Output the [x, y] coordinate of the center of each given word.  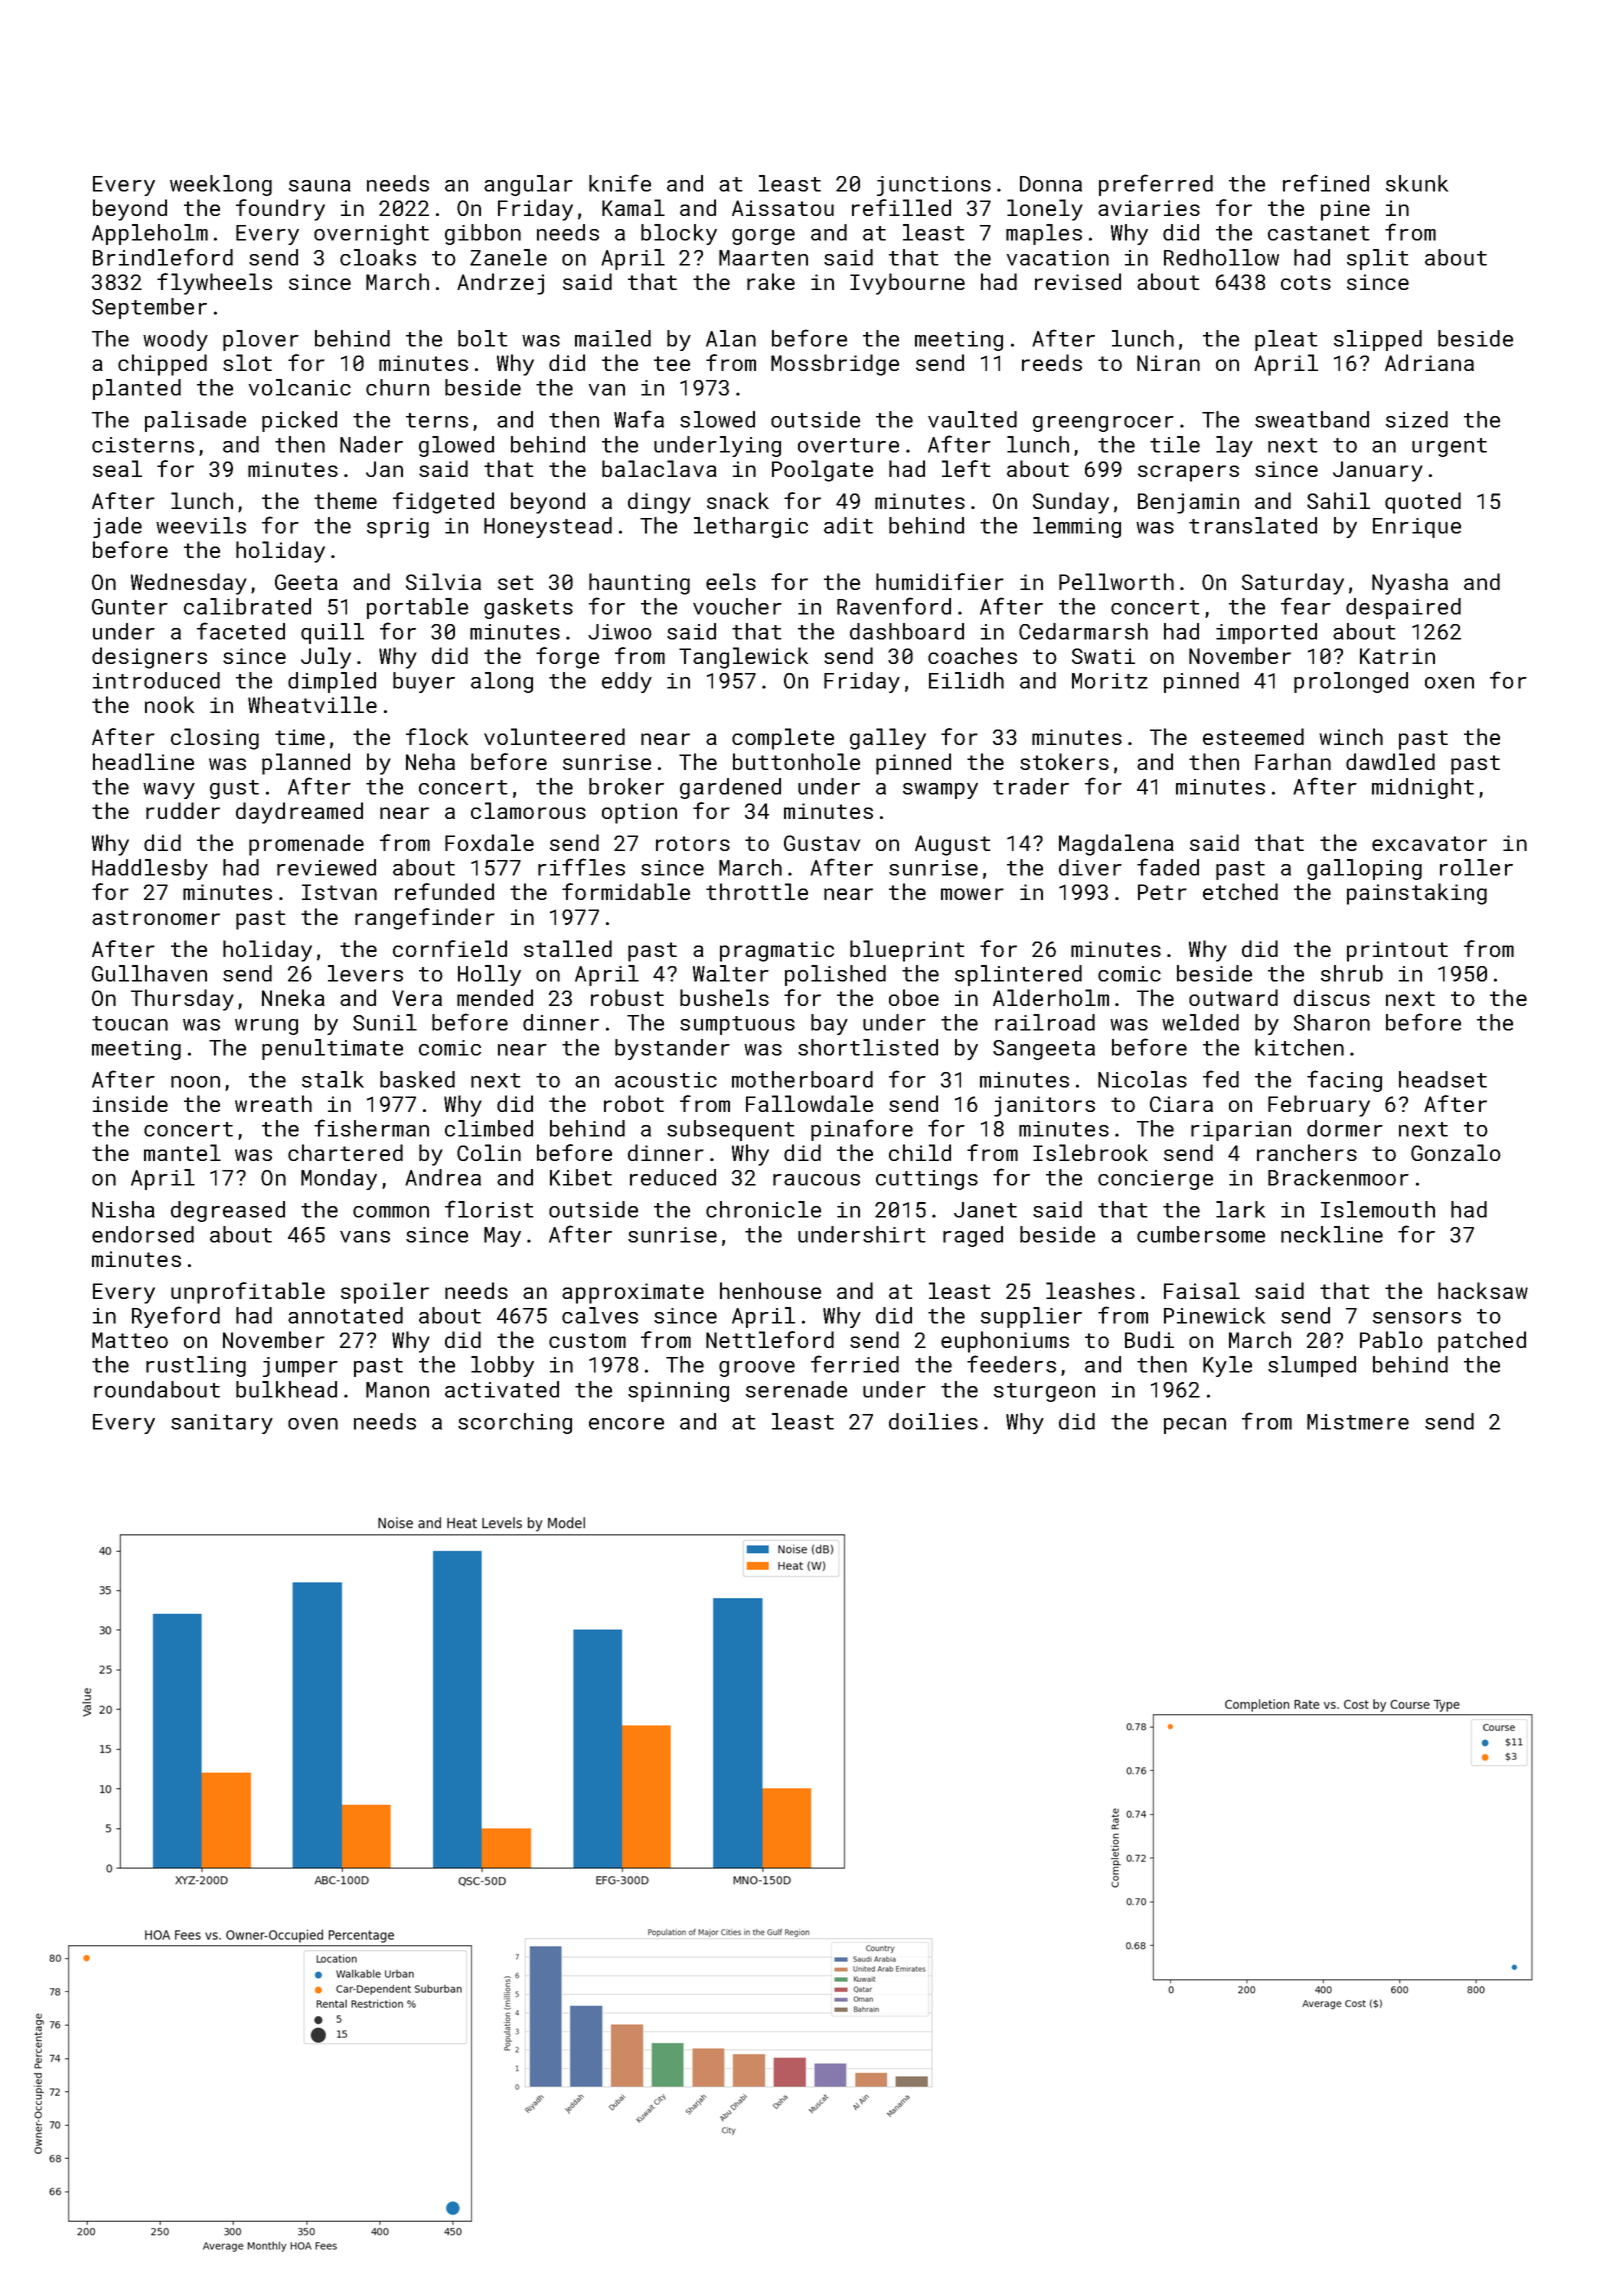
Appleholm [150, 234]
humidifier [940, 581]
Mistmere [1358, 1422]
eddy [627, 682]
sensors [1417, 1318]
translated [1253, 525]
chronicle [763, 1209]
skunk [1417, 183]
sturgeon [1044, 1392]
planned [306, 764]
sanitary [222, 1424]
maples [1044, 234]
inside [130, 1103]
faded [1168, 867]
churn [397, 387]
